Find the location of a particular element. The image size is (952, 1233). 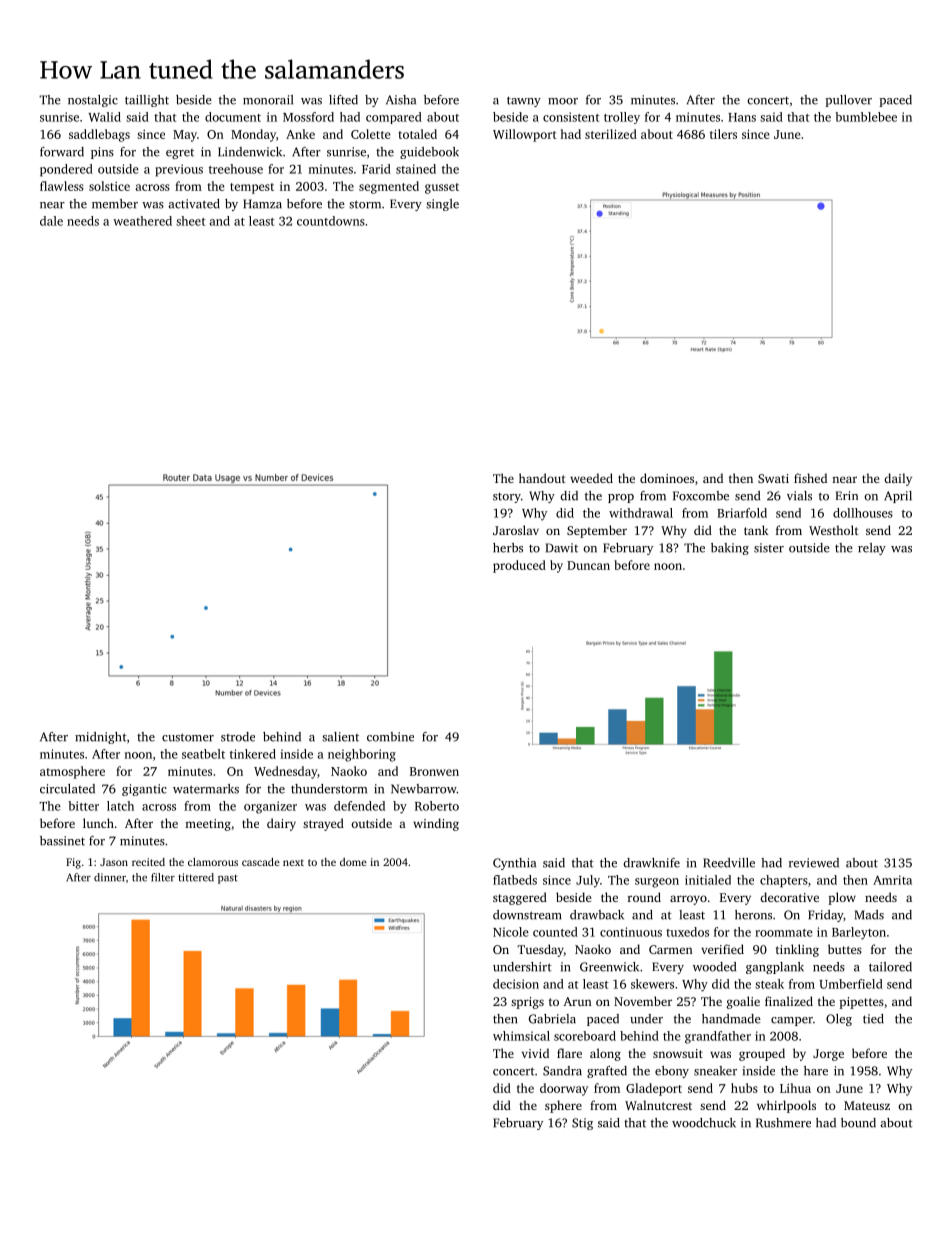

Bronwen is located at coordinates (434, 771).
